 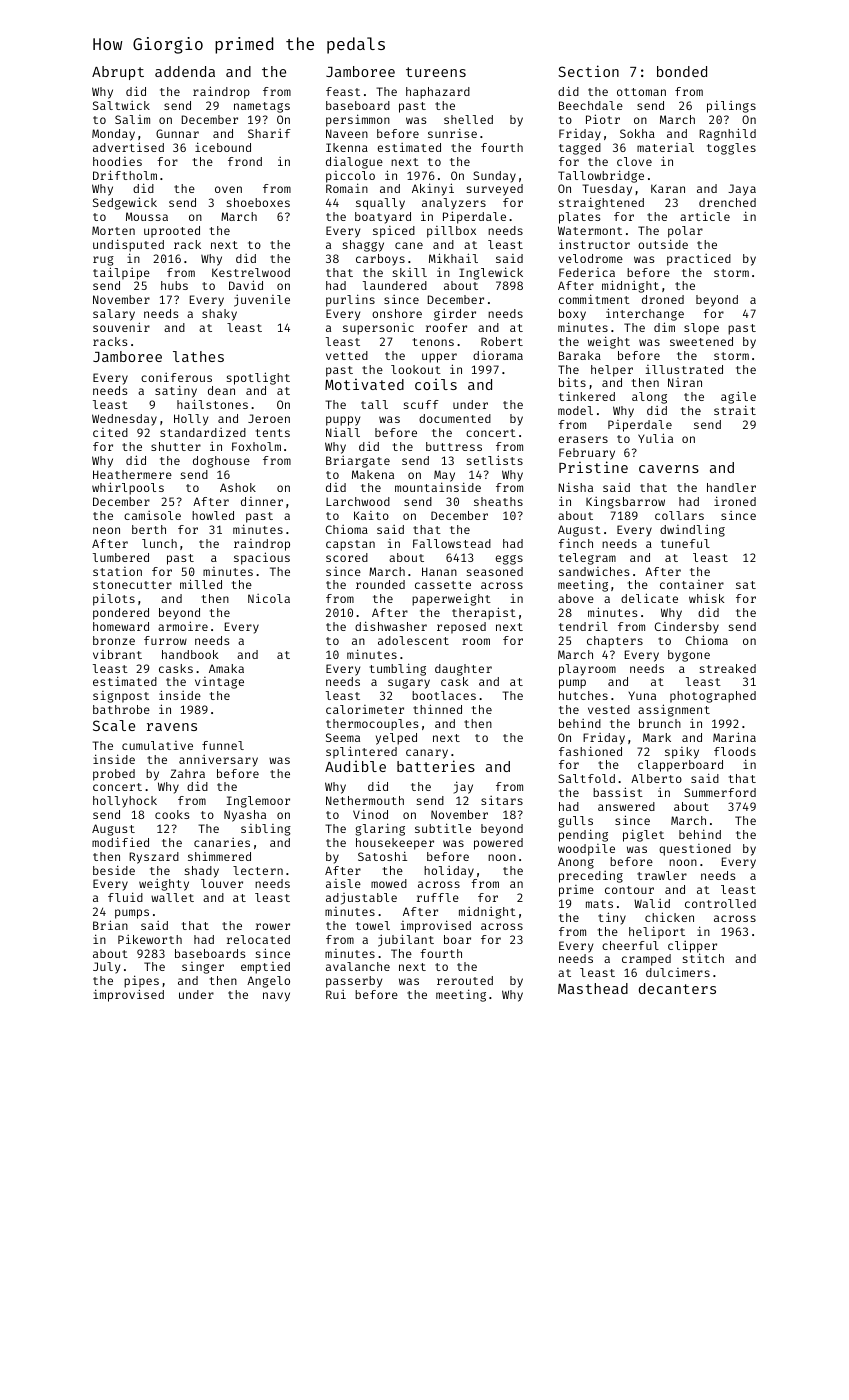 I want to click on bonded, so click(x=682, y=71).
